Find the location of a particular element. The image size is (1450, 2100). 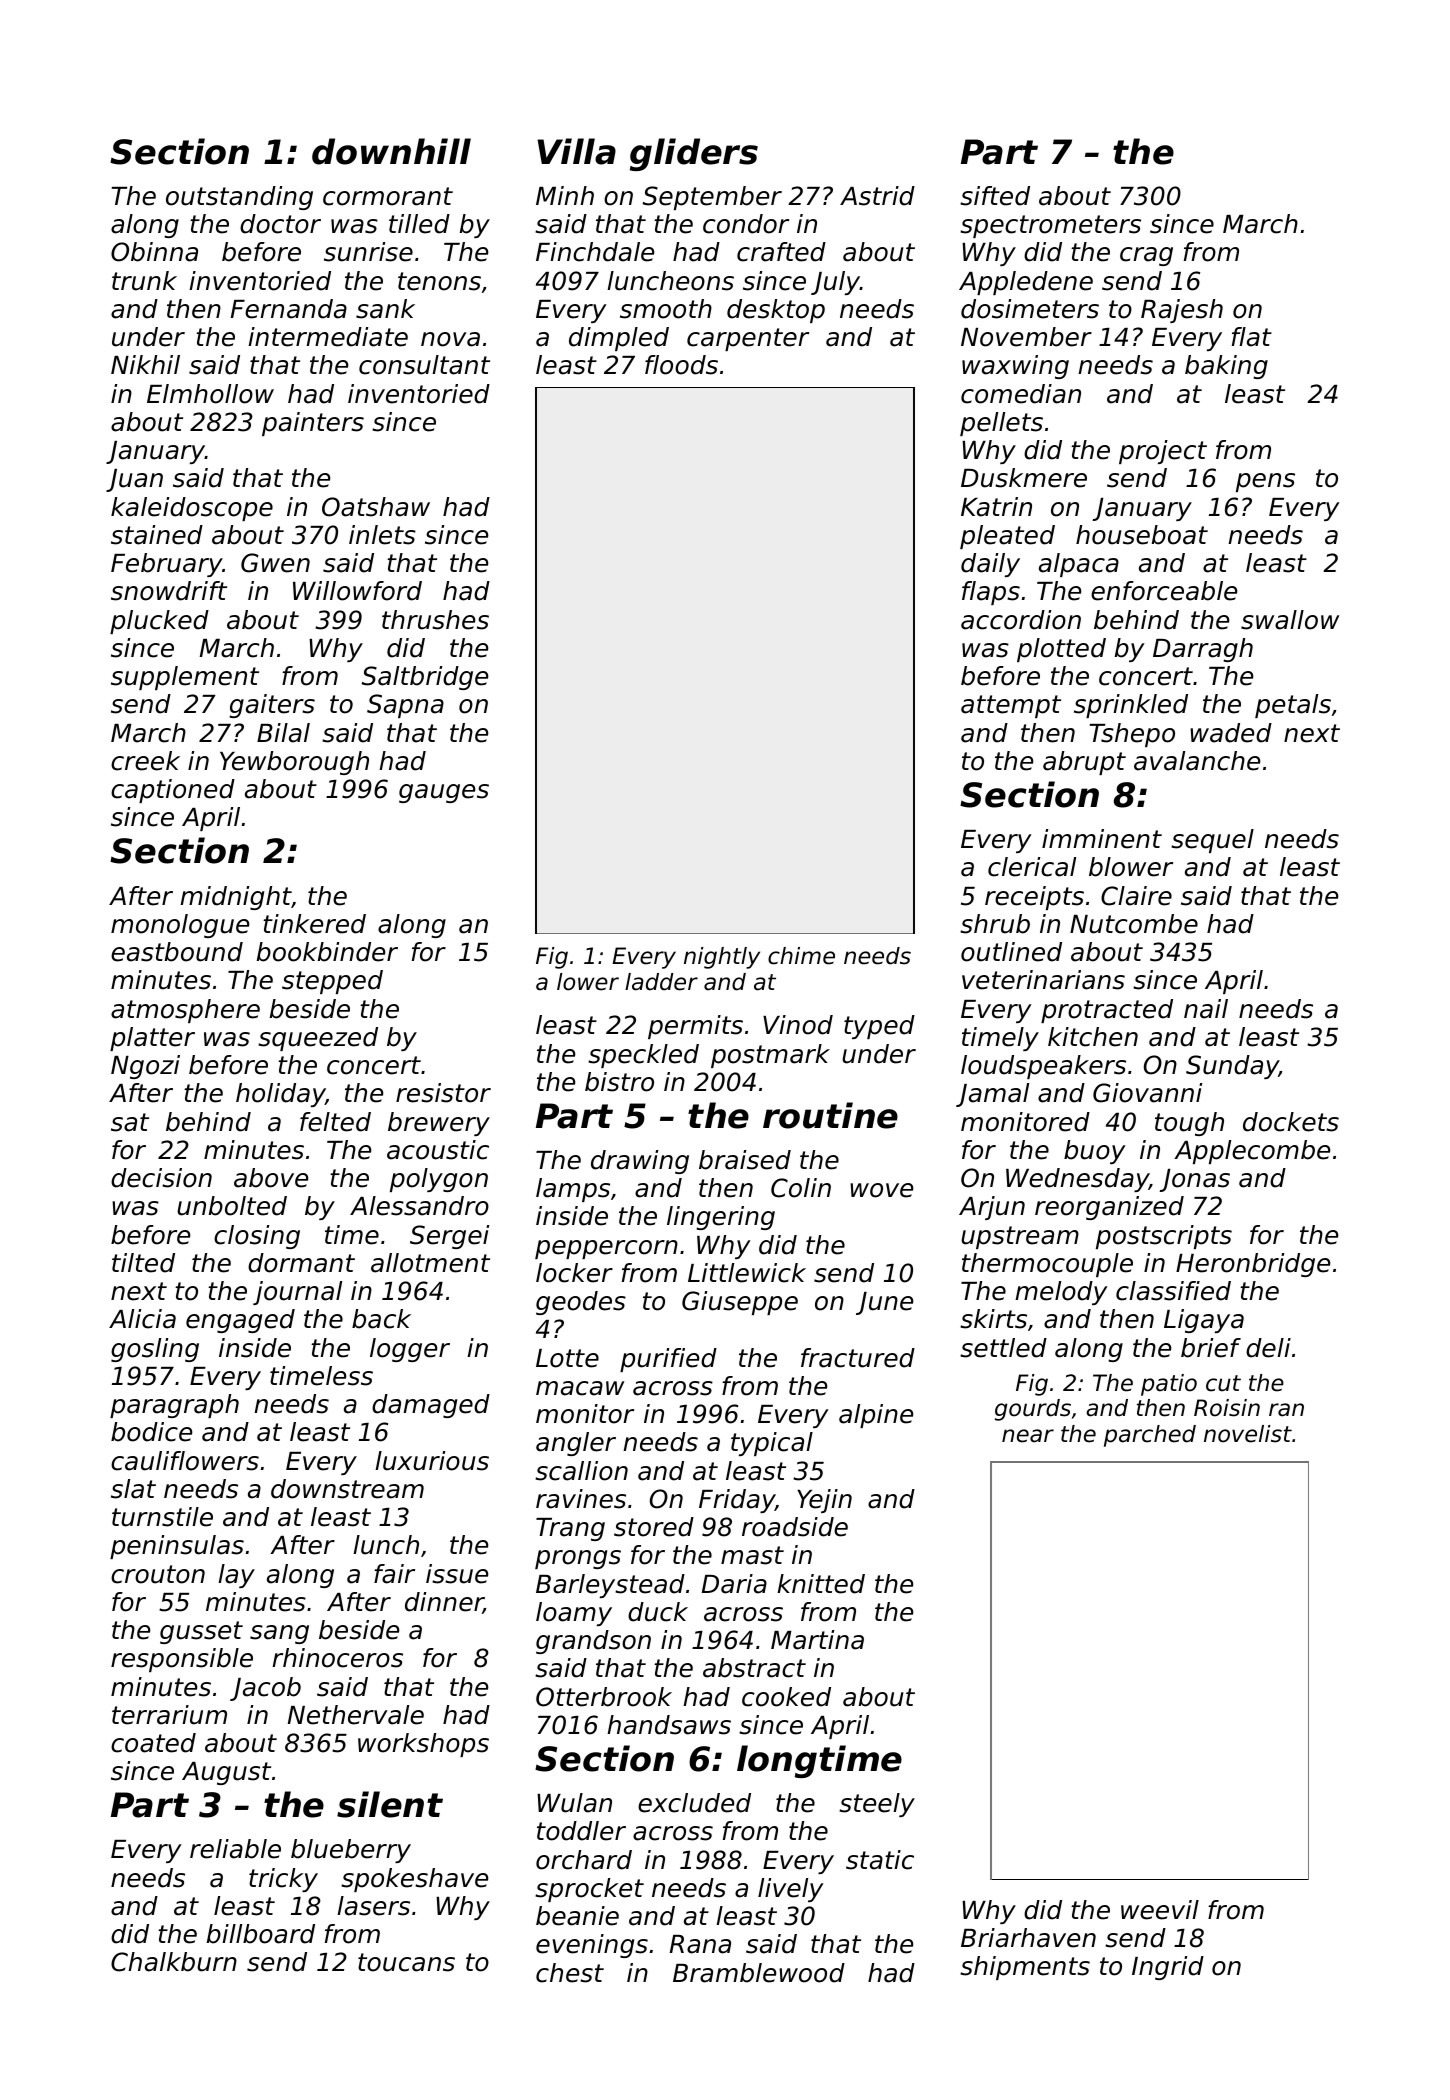

captioned is located at coordinates (173, 791).
